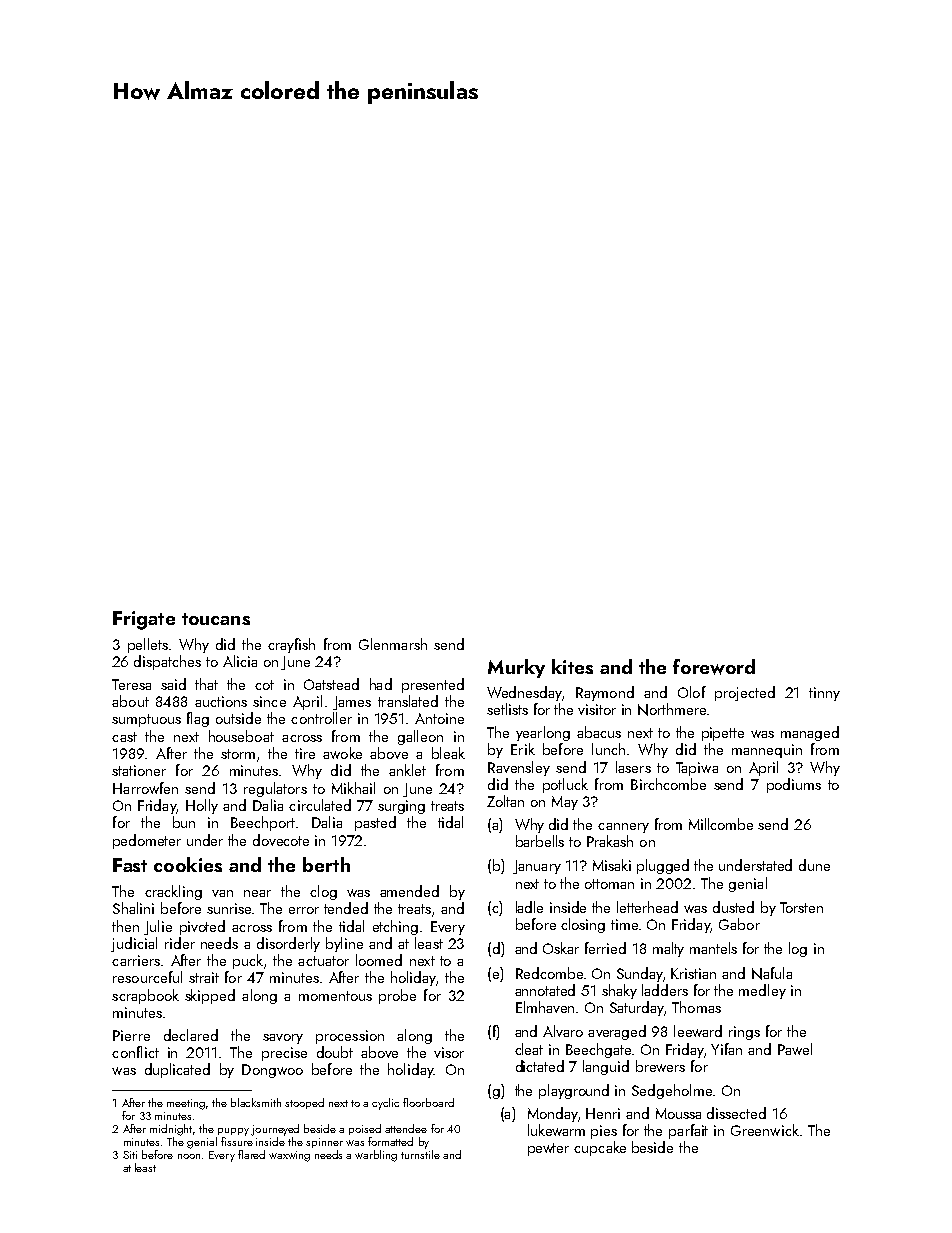 The width and height of the screenshot is (952, 1233). I want to click on presented, so click(433, 685).
